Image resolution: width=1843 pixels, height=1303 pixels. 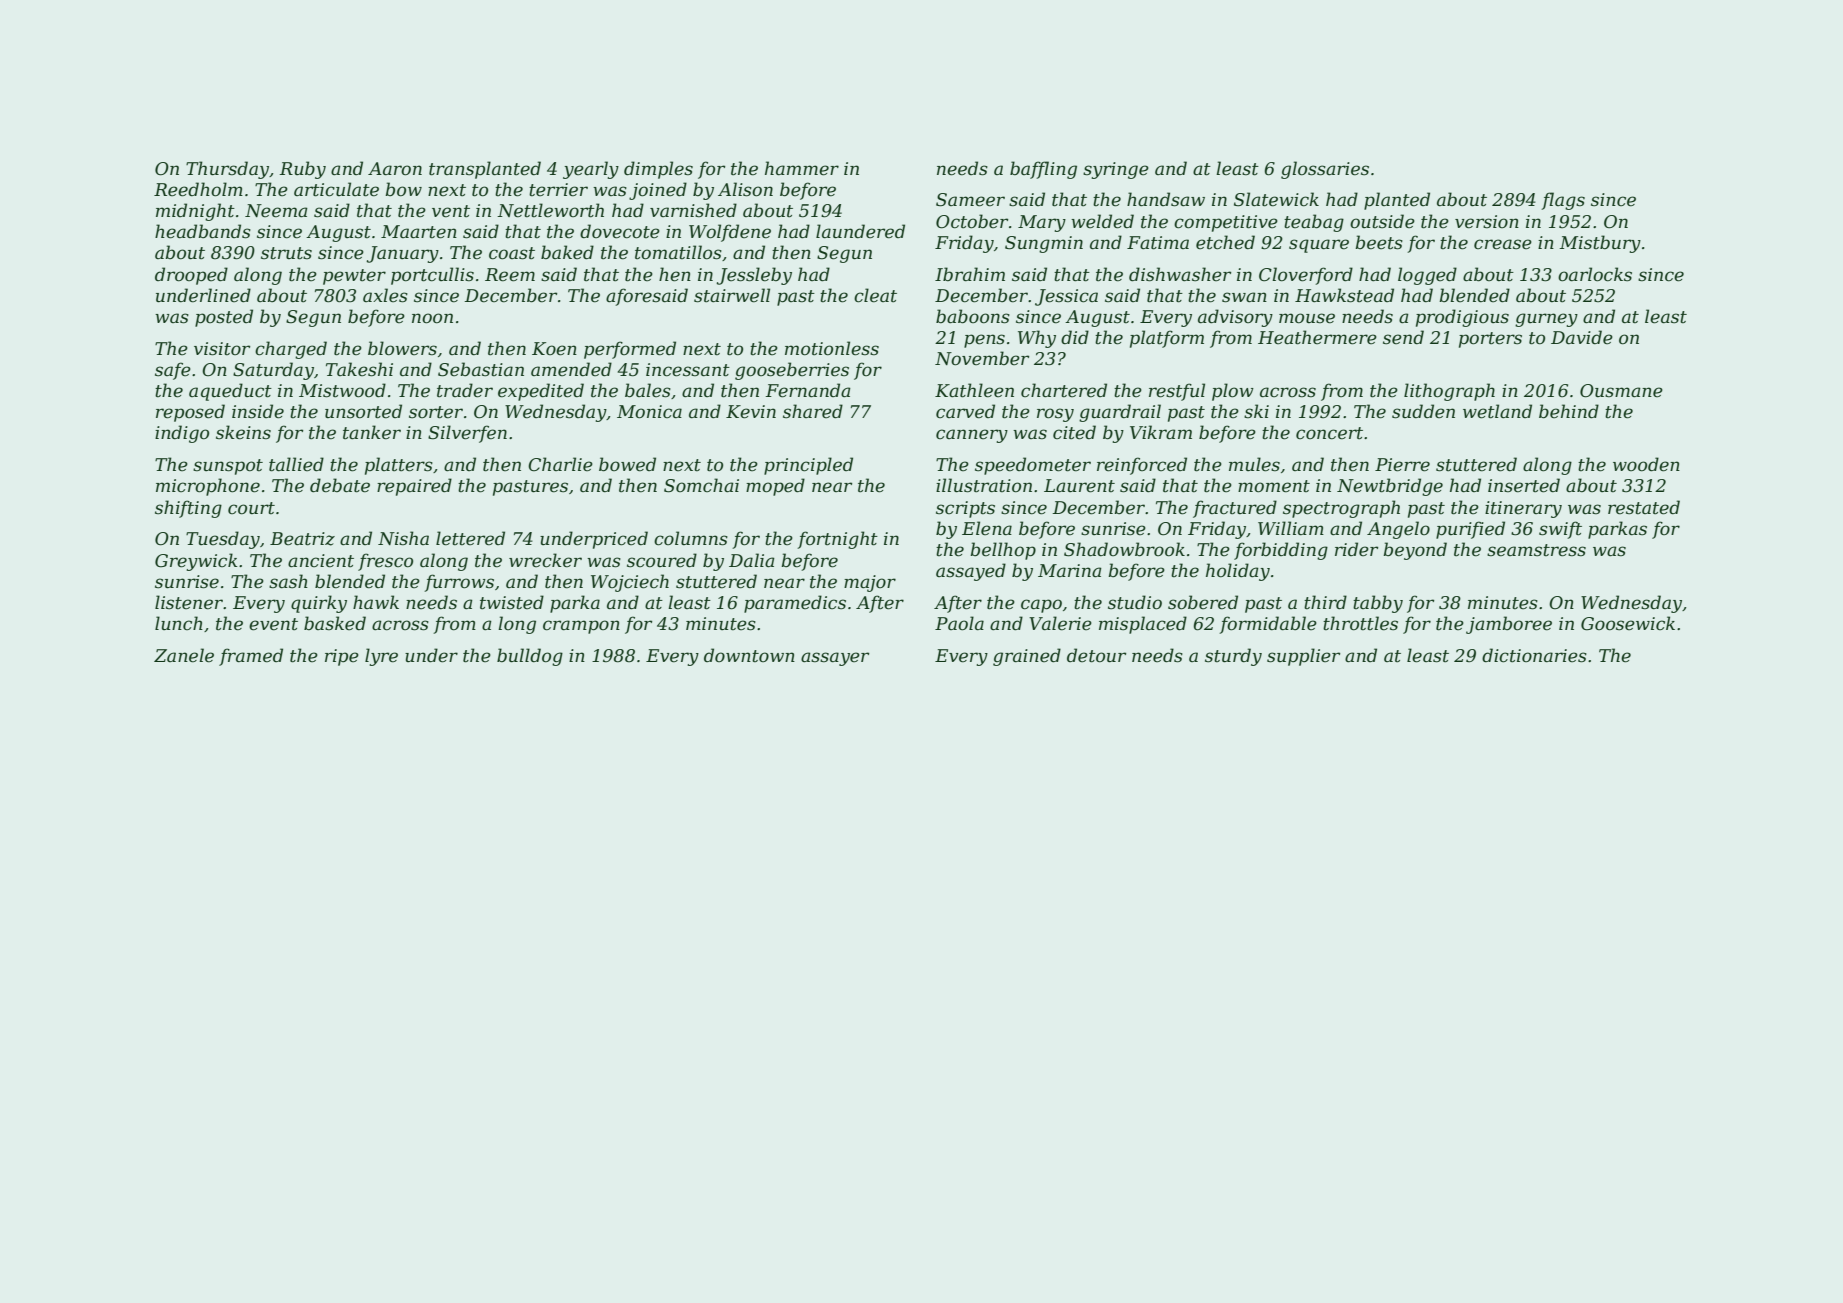 I want to click on Sameer, so click(x=970, y=200).
